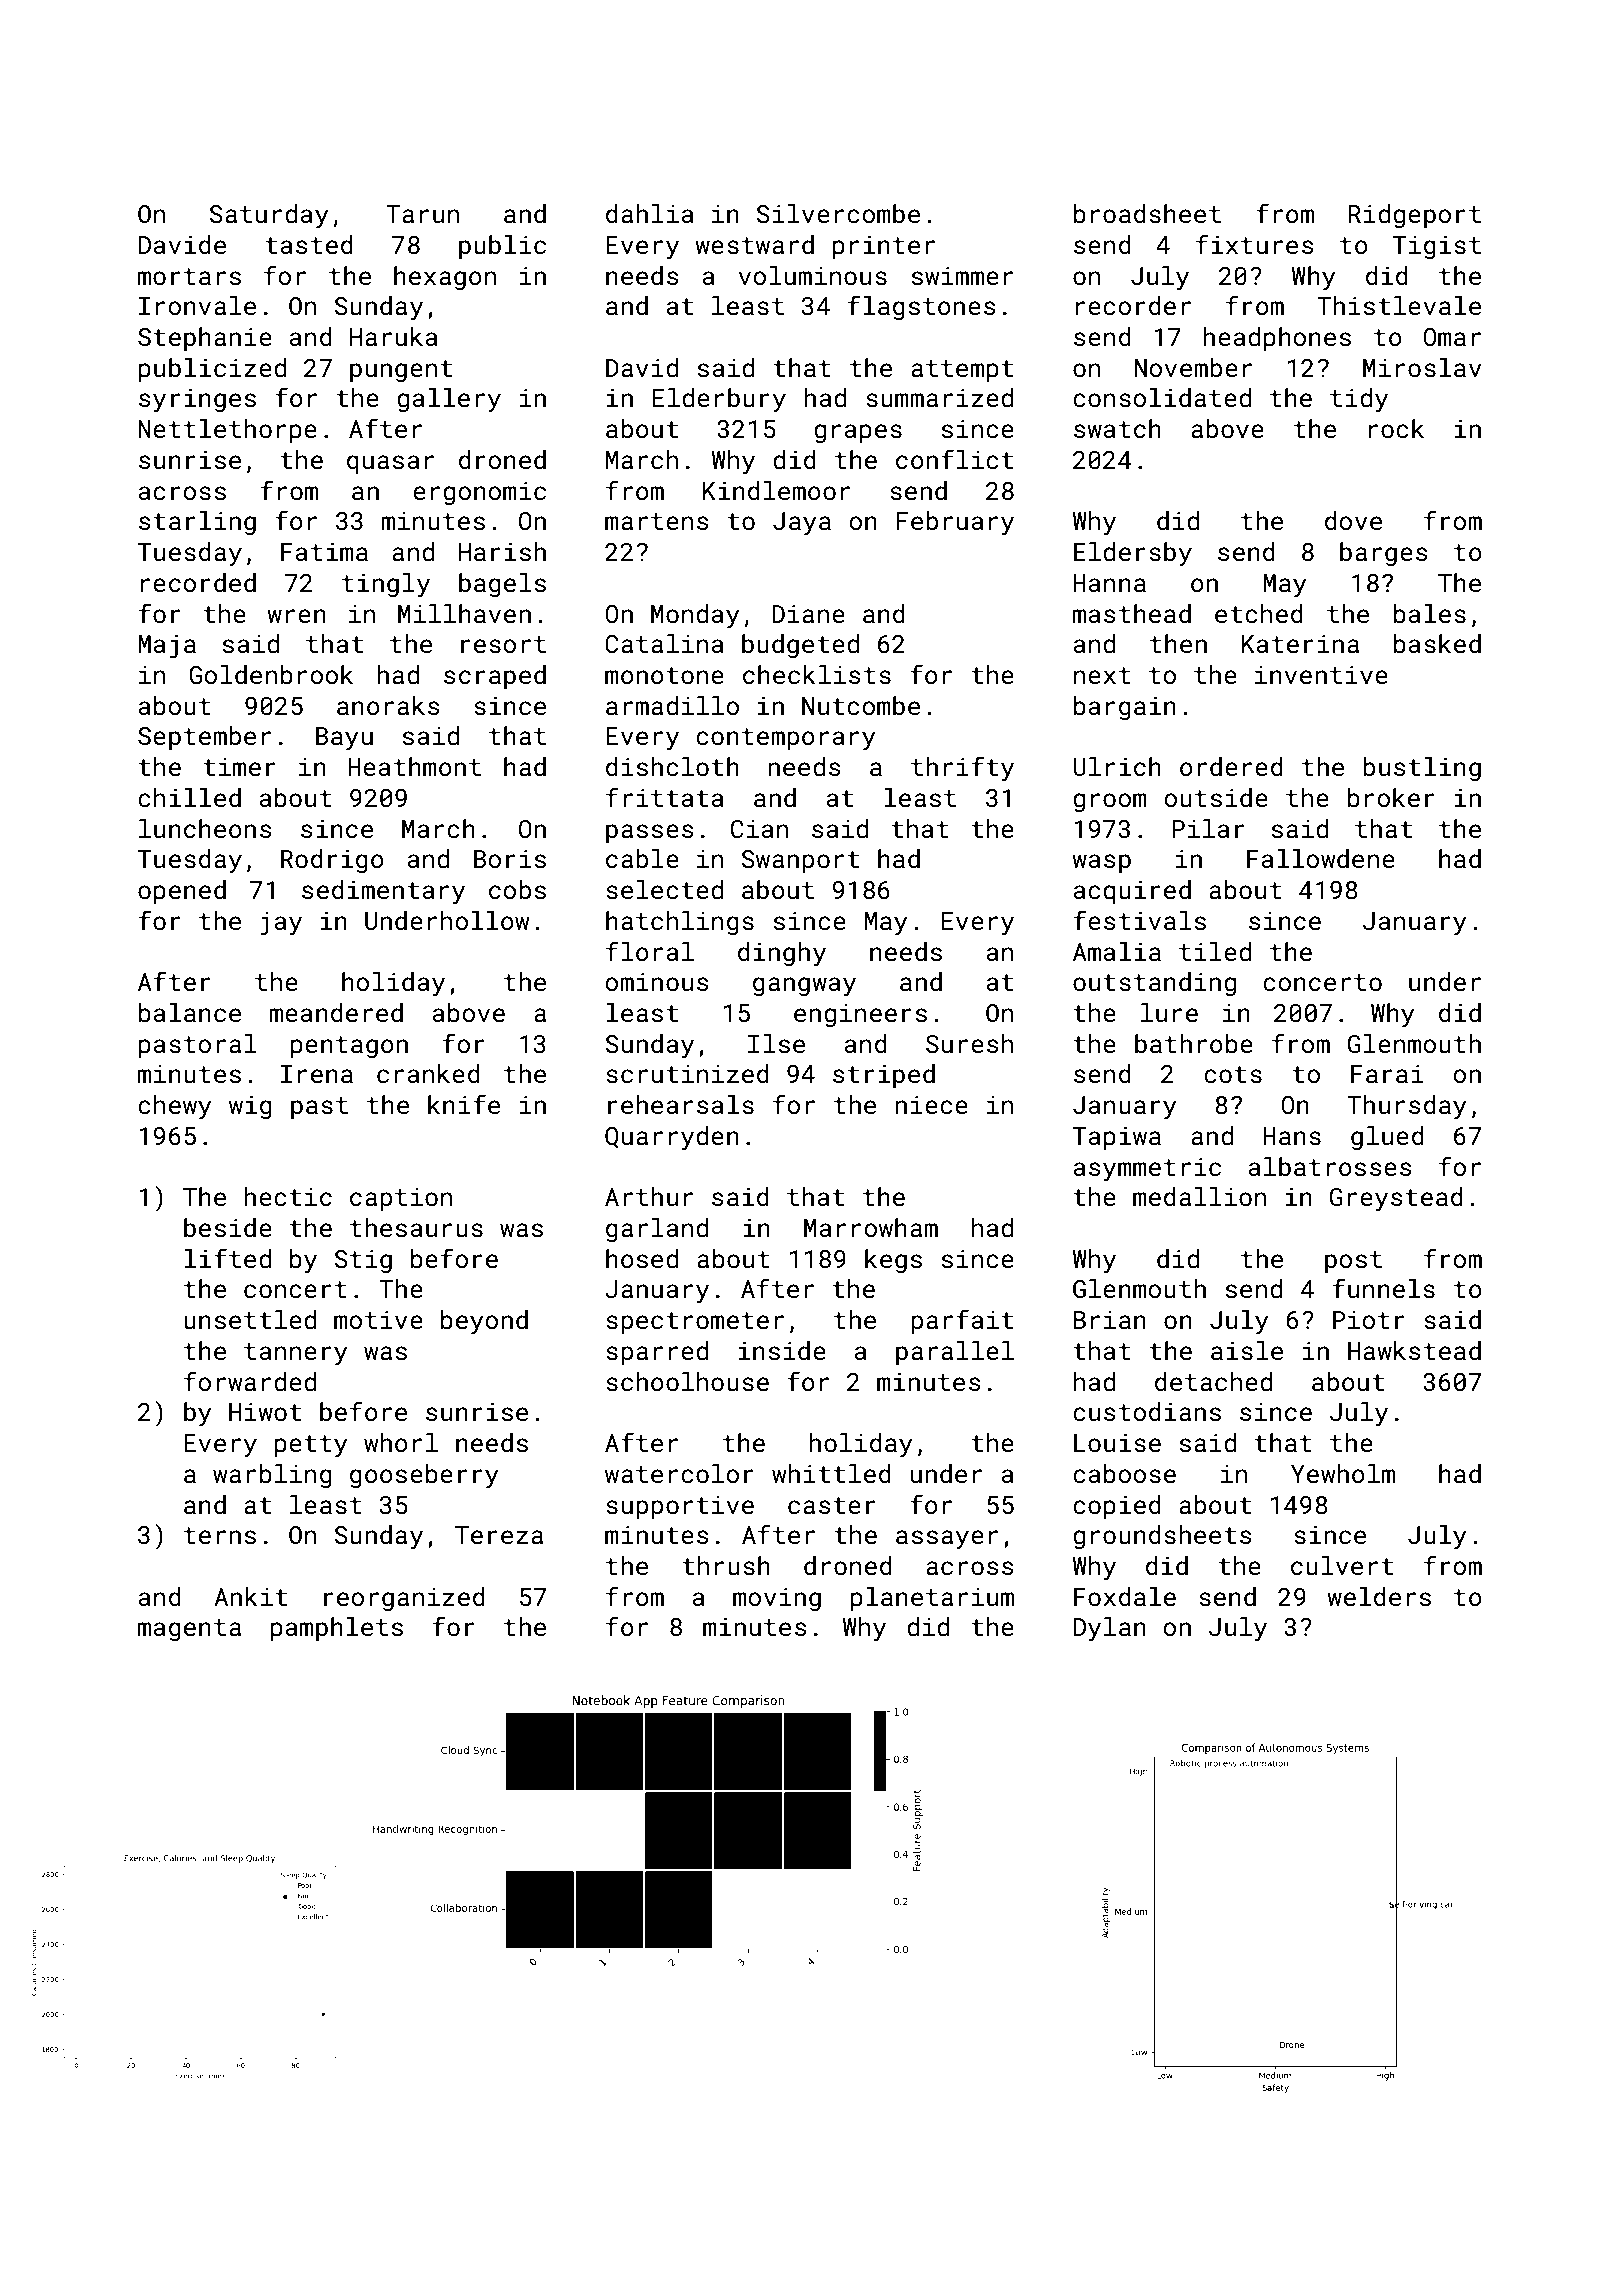  I want to click on pamphlets, so click(337, 1629).
